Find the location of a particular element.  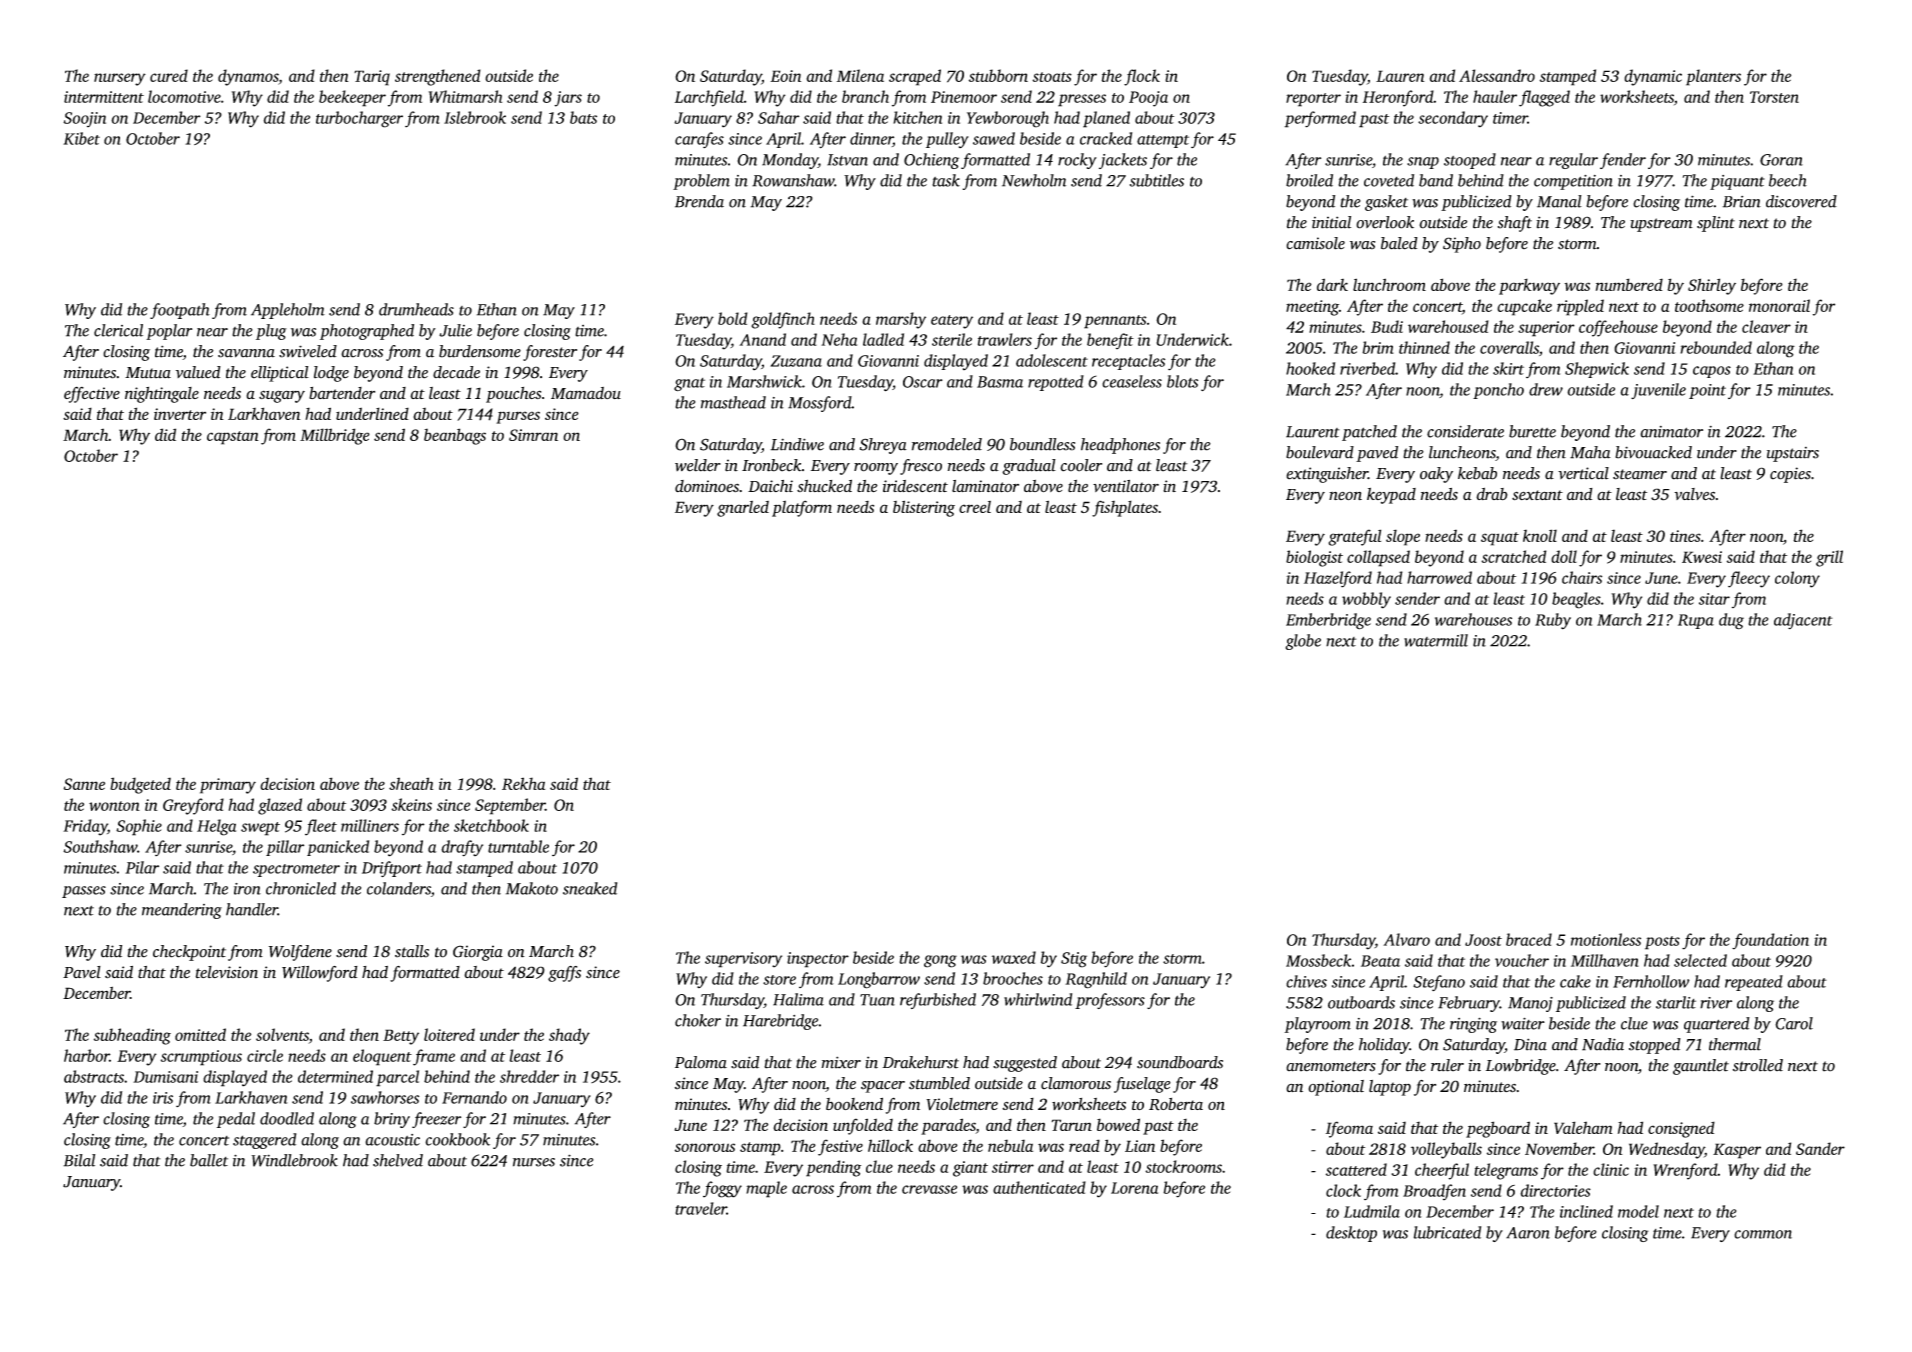

steamer is located at coordinates (1640, 474).
